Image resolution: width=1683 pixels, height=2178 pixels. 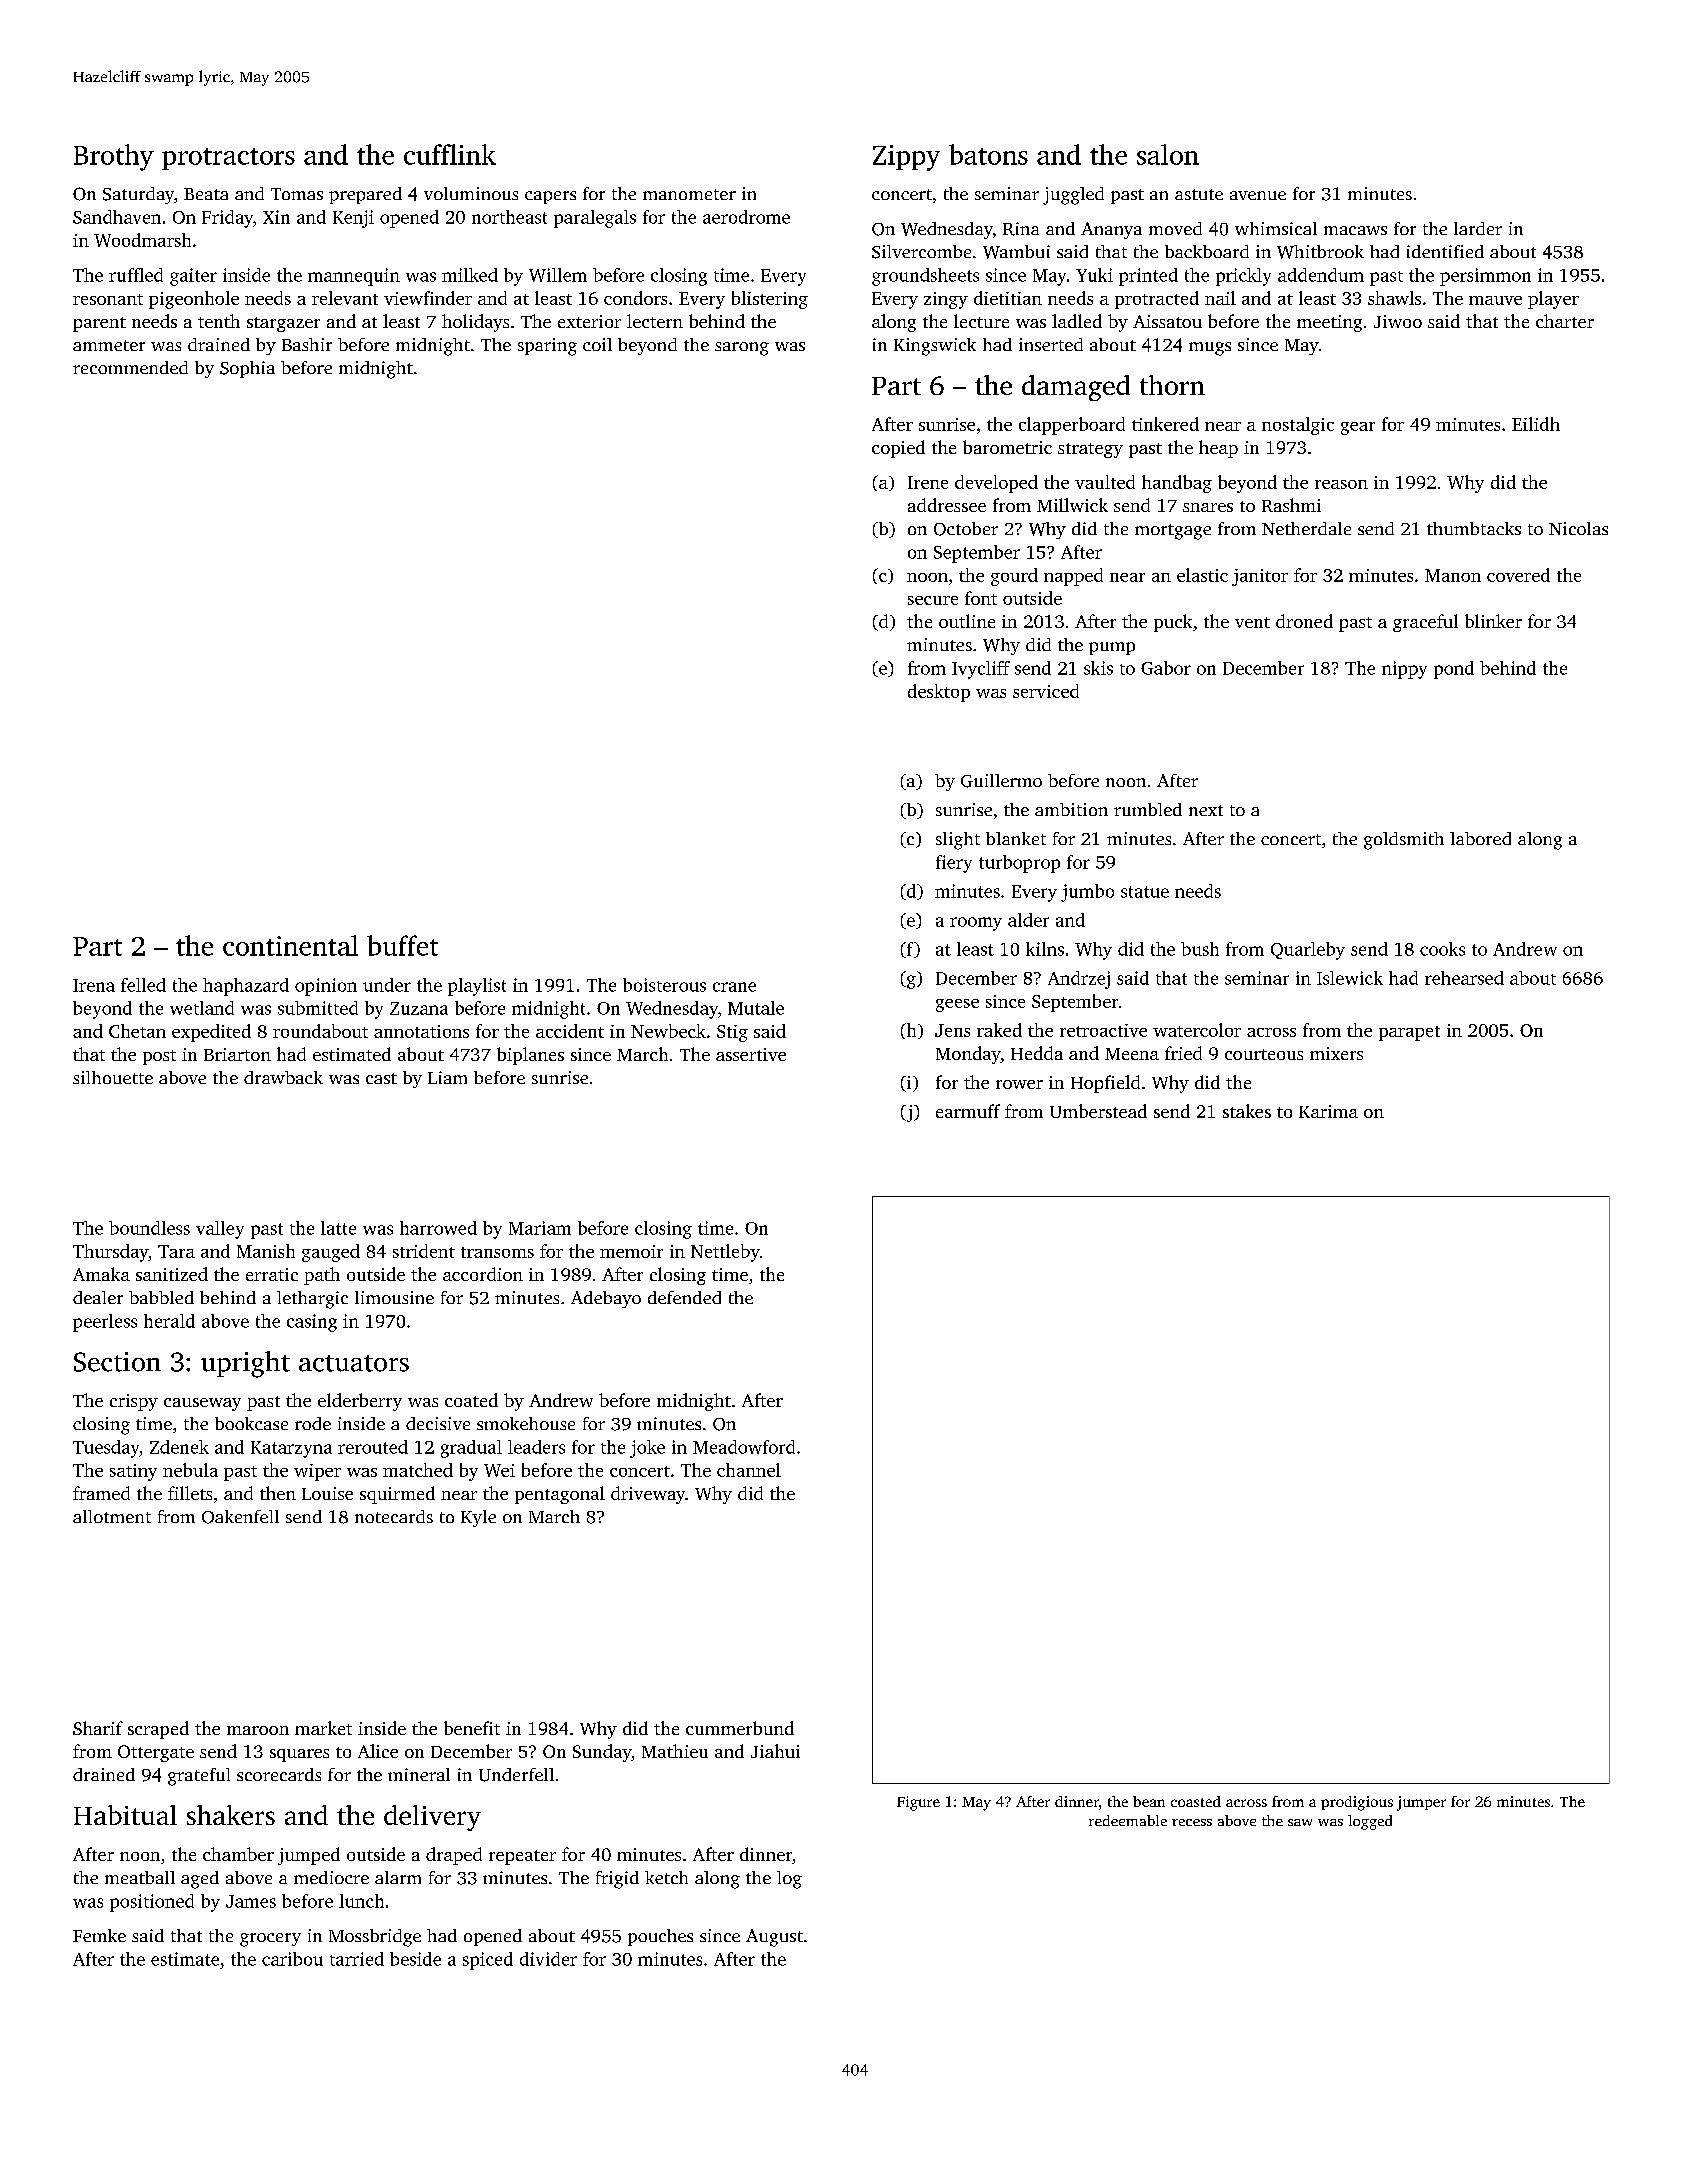 What do you see at coordinates (114, 157) in the screenshot?
I see `Brothy` at bounding box center [114, 157].
